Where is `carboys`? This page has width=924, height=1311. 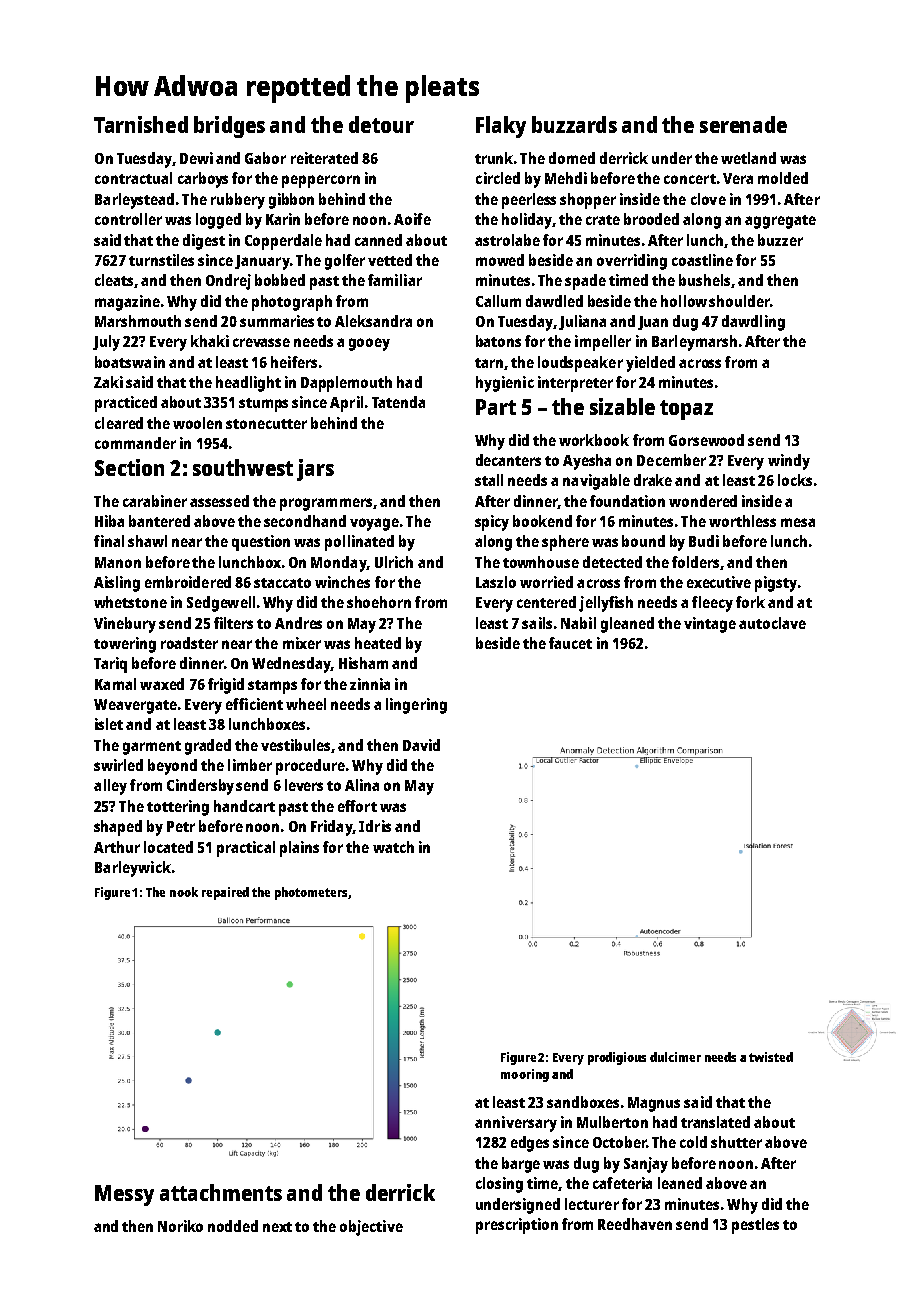 carboys is located at coordinates (203, 180).
